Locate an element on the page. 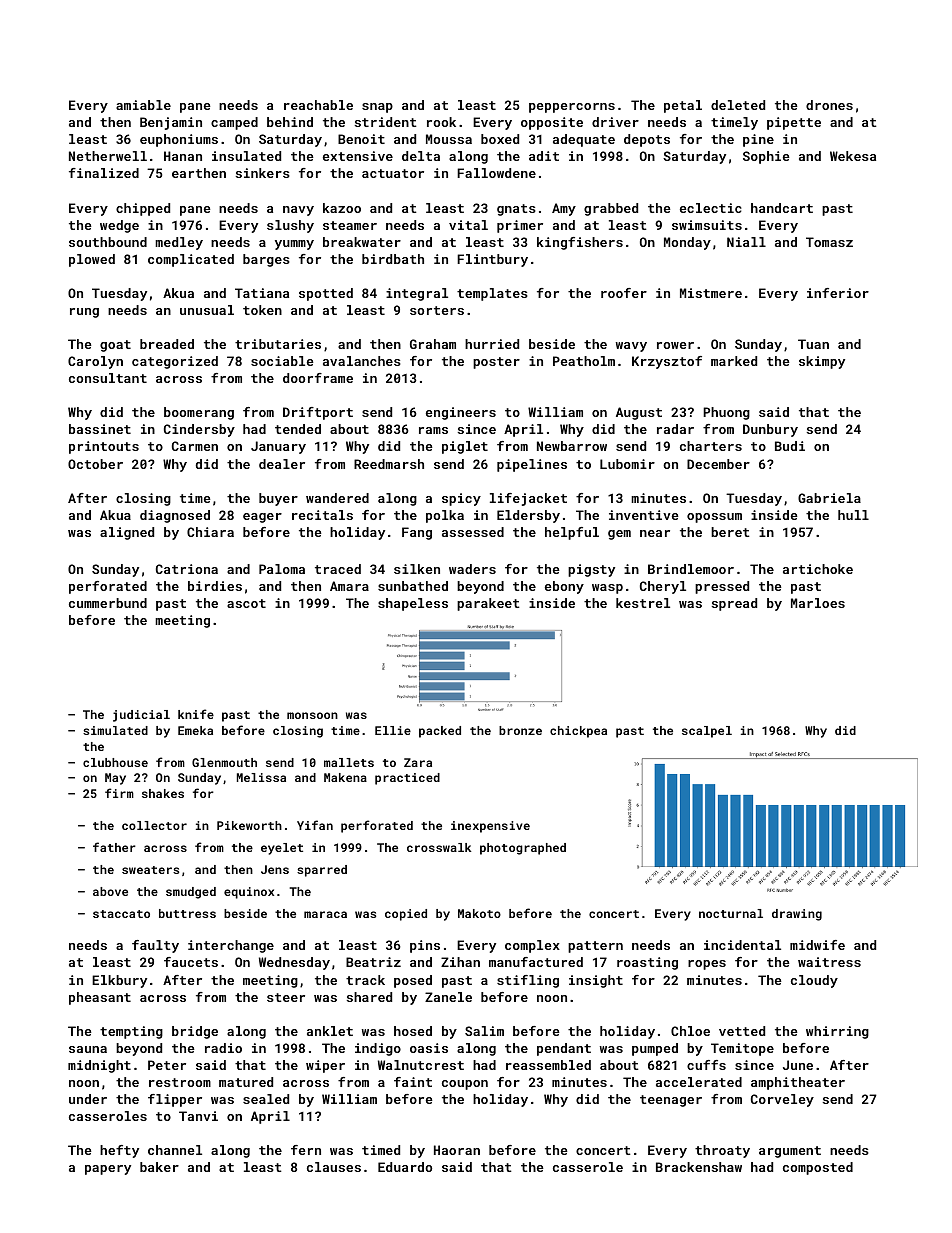 The image size is (952, 1233). smudged is located at coordinates (191, 893).
